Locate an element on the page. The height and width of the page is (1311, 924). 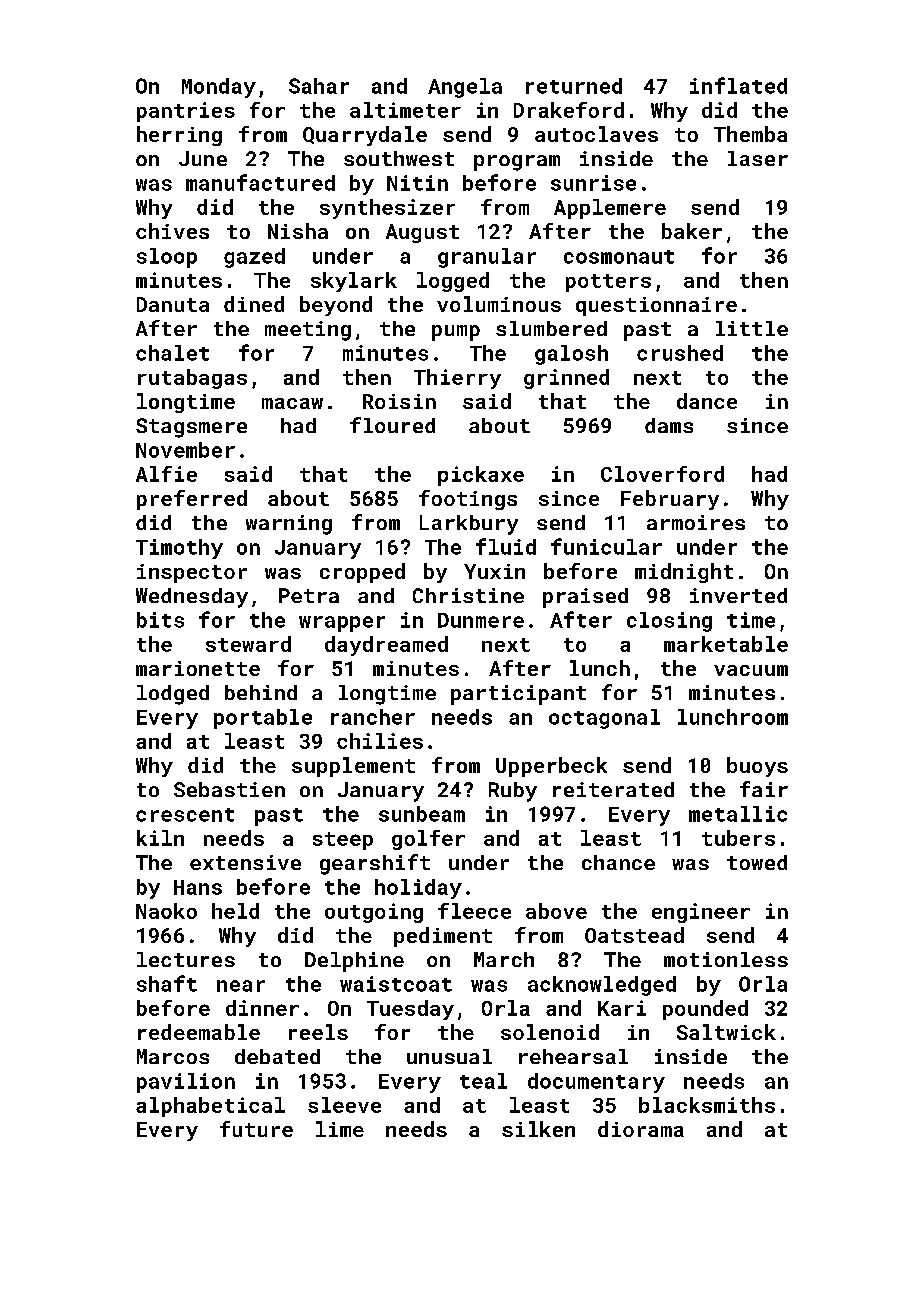
golfer is located at coordinates (428, 840).
